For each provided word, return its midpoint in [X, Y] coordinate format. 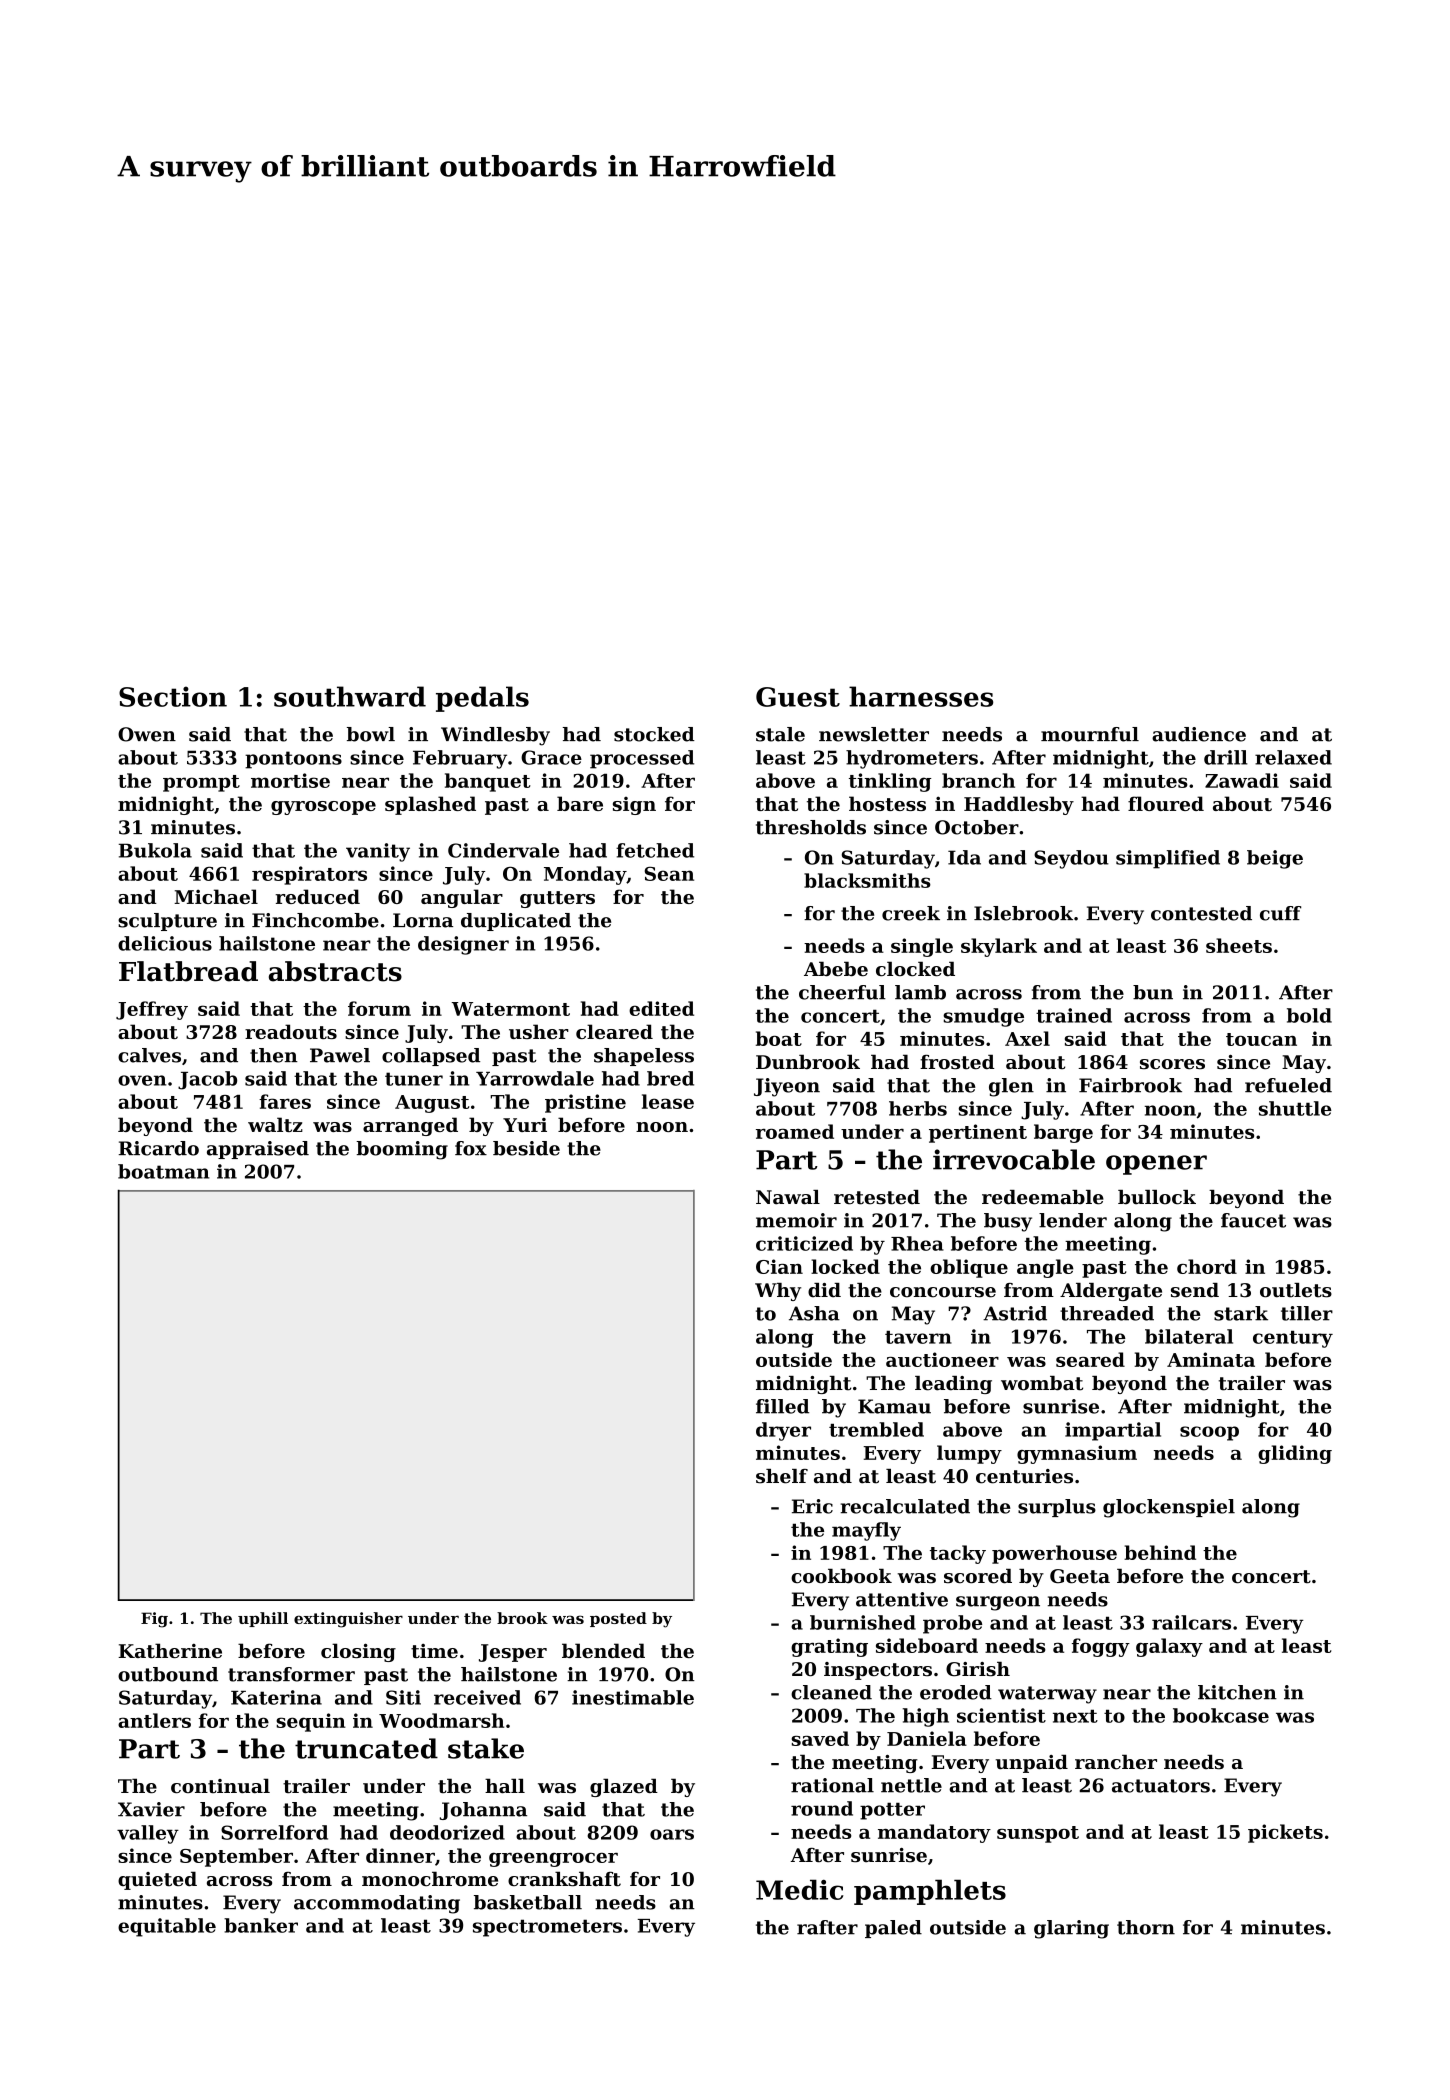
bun [1153, 992]
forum [379, 1008]
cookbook [841, 1576]
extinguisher [348, 1620]
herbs [918, 1108]
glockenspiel [1169, 1508]
